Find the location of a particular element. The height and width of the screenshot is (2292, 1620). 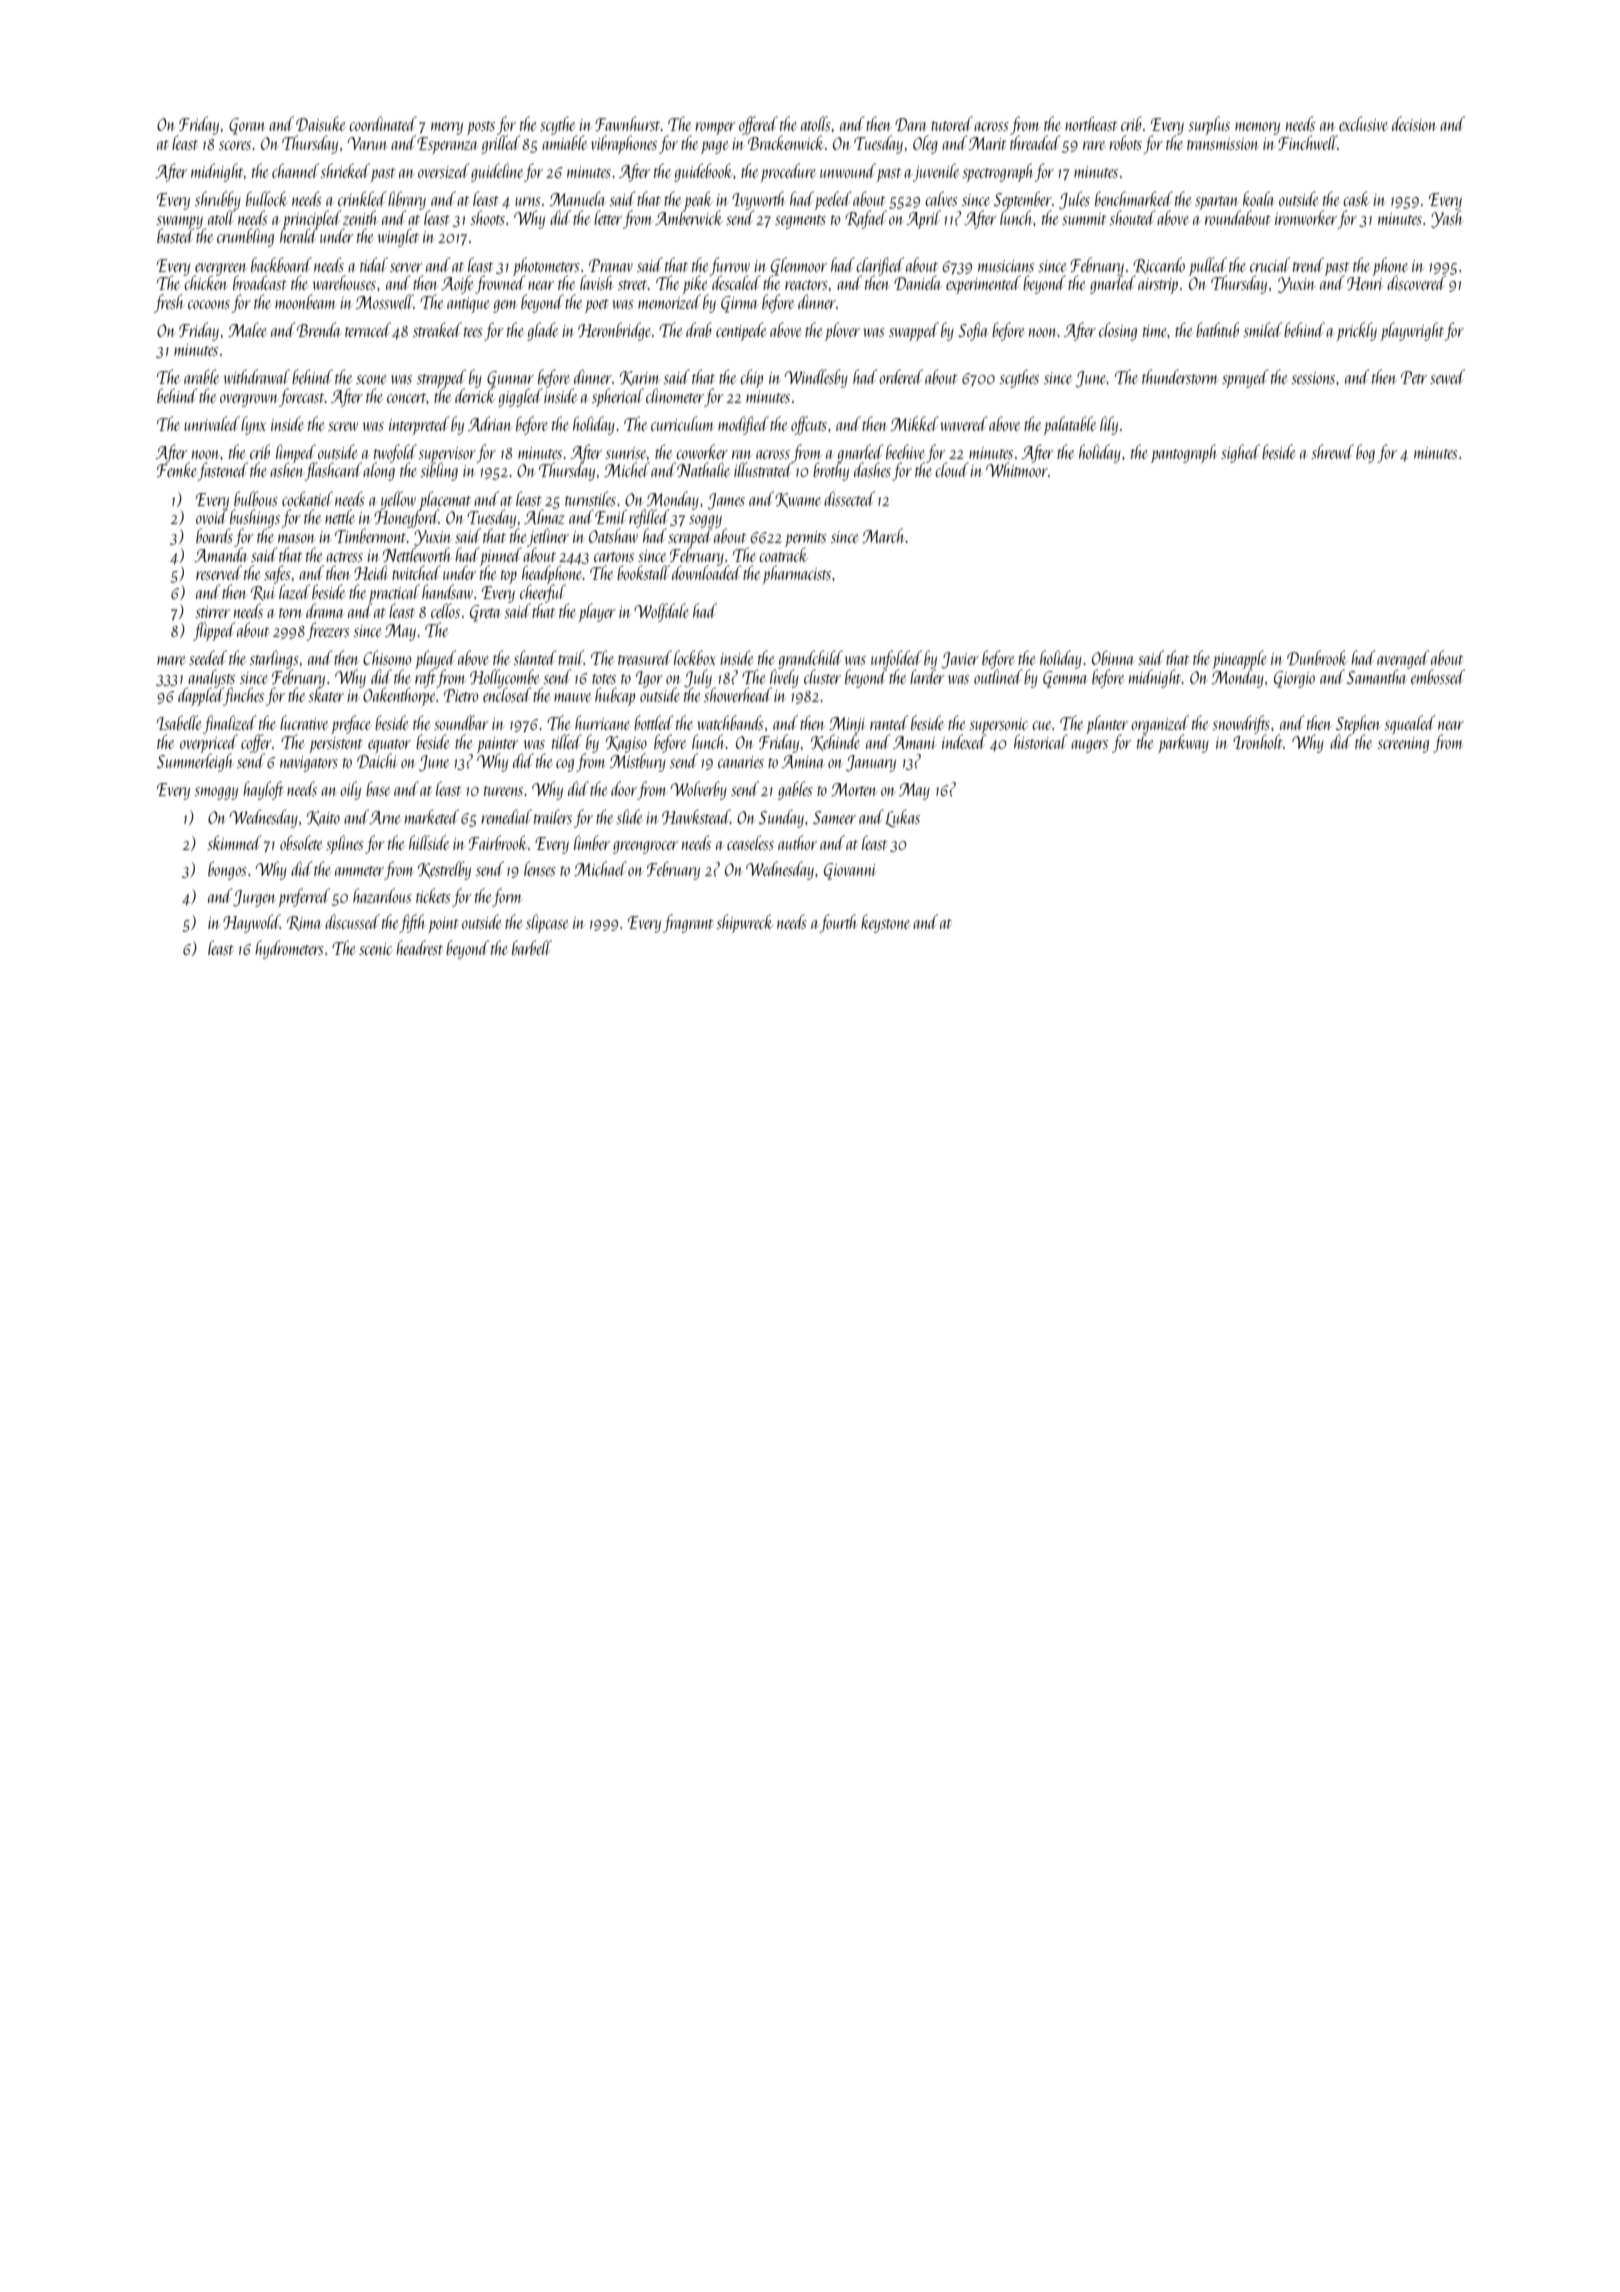

lily is located at coordinates (1109, 425).
